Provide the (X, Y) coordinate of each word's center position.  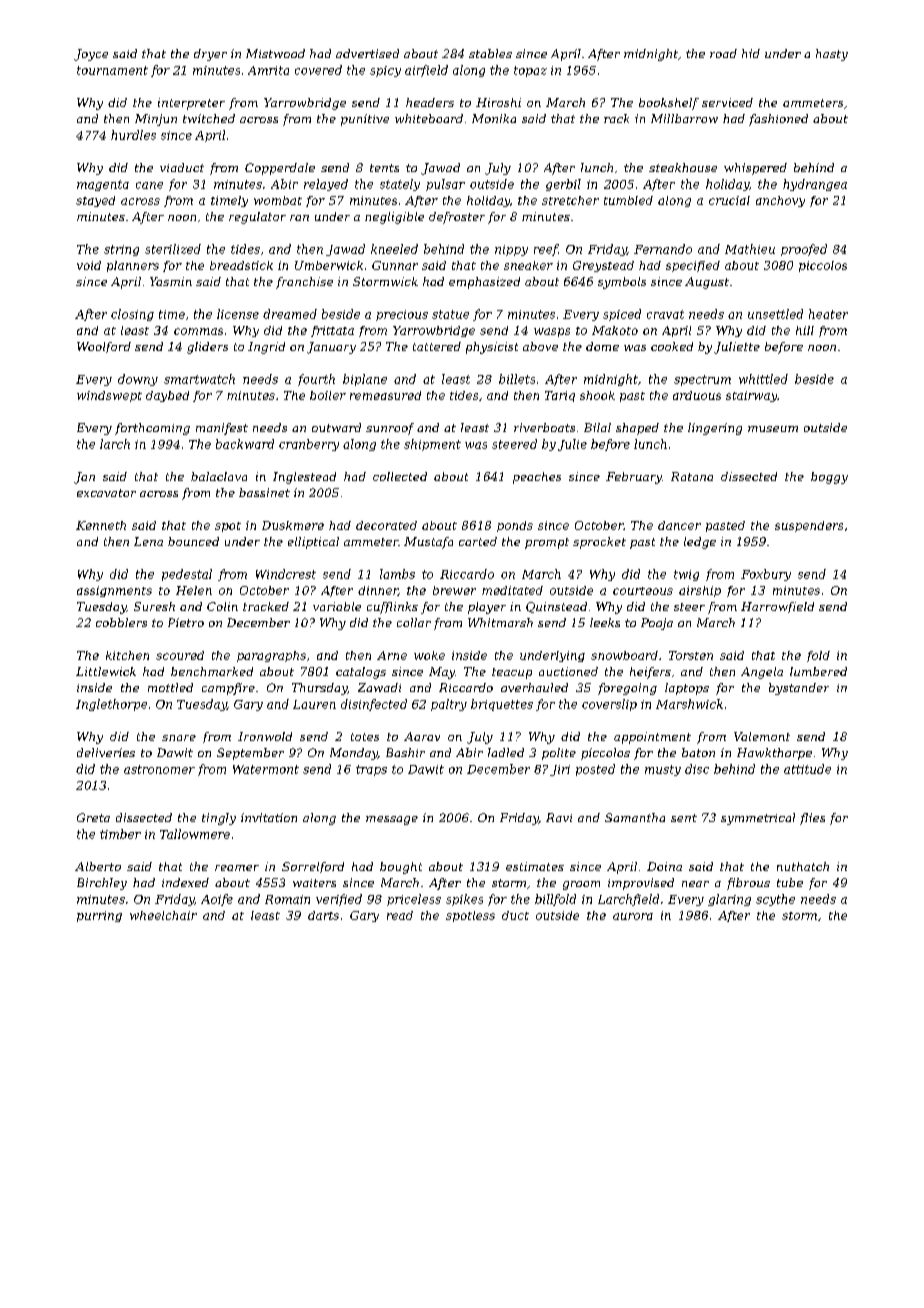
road (723, 53)
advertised (367, 53)
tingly (219, 819)
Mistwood (275, 53)
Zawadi (379, 687)
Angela (762, 673)
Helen (194, 590)
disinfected (374, 705)
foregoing (627, 689)
